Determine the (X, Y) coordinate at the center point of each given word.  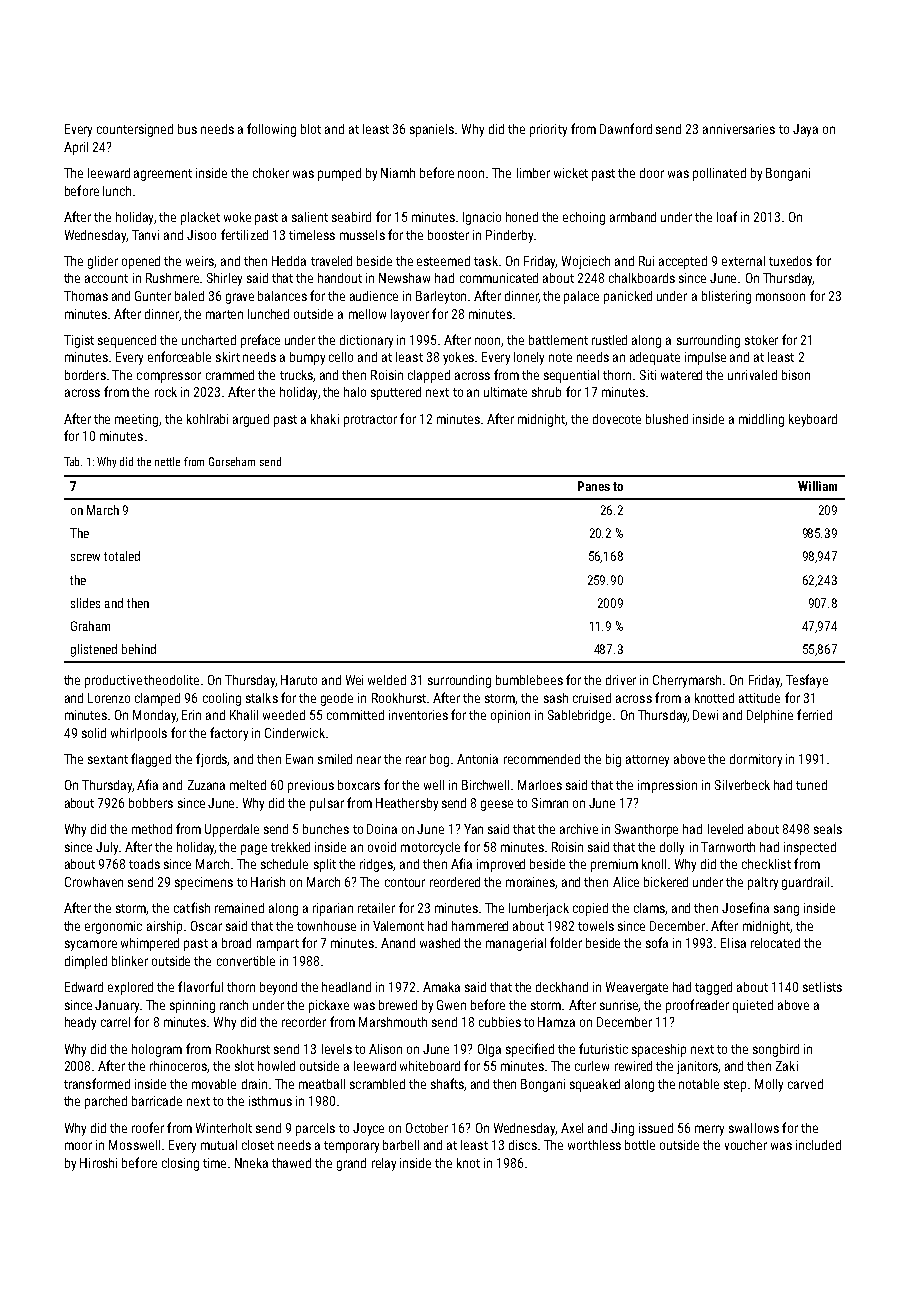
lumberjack (539, 909)
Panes (594, 486)
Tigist (79, 341)
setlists (822, 987)
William (817, 486)
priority (548, 130)
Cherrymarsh (687, 681)
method (152, 829)
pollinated (719, 174)
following (271, 130)
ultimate (505, 392)
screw (85, 557)
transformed (97, 1083)
